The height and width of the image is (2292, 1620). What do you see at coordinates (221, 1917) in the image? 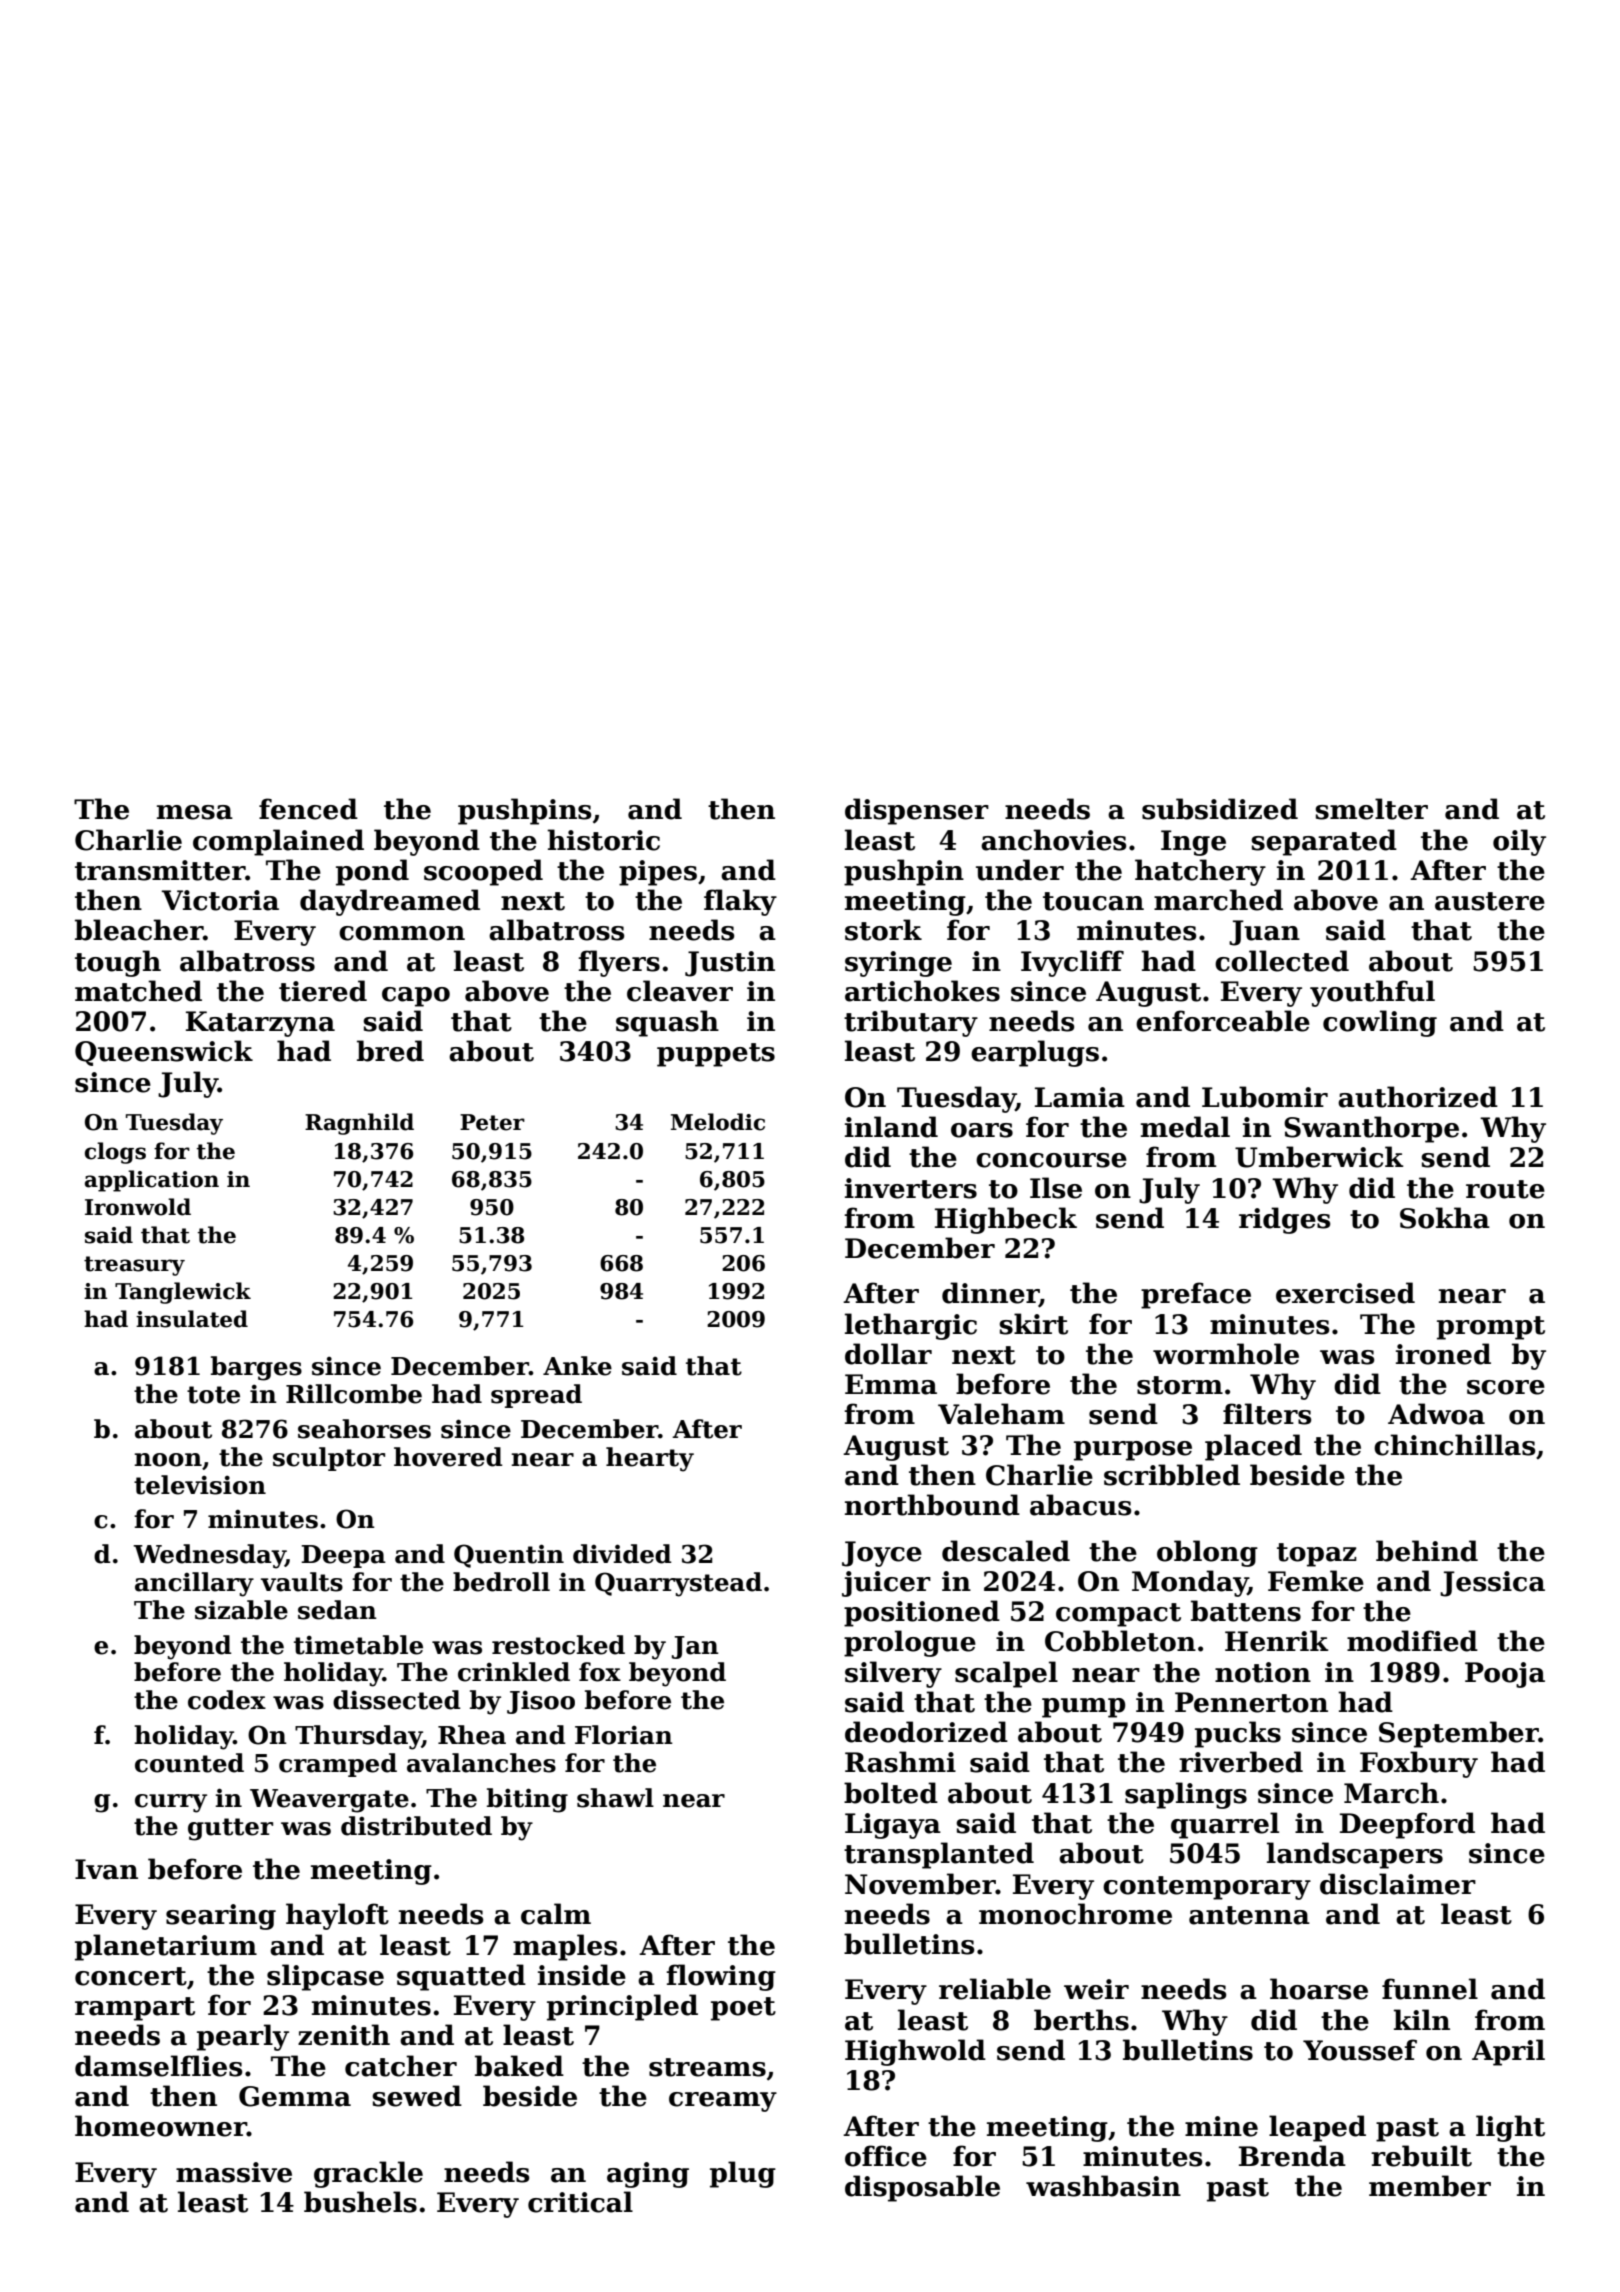
I see `searing` at bounding box center [221, 1917].
